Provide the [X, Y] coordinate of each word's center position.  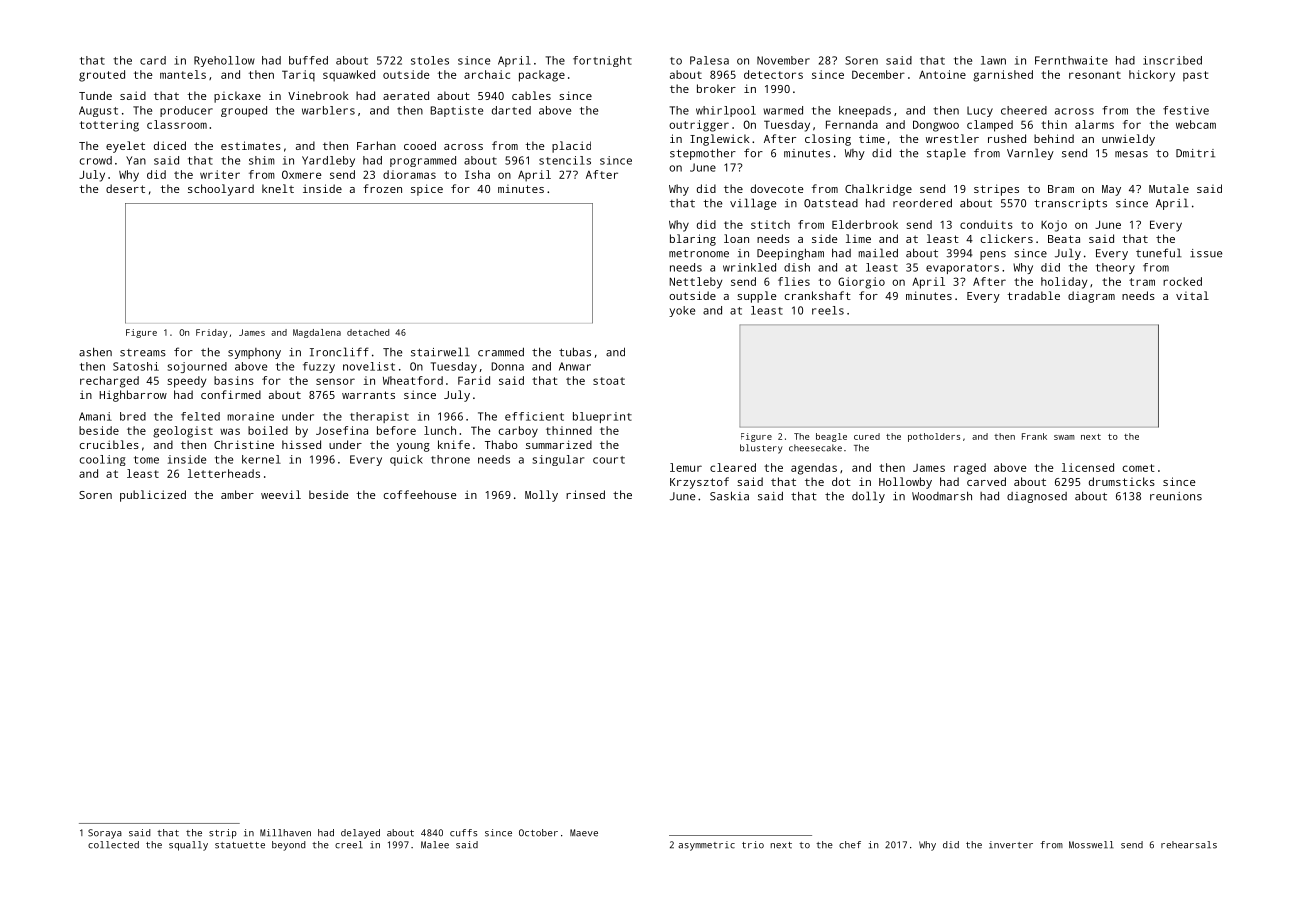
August [98, 111]
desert [125, 188]
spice [427, 190]
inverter [1011, 845]
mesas [1131, 154]
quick [406, 460]
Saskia [729, 496]
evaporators [962, 269]
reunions [1176, 496]
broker [716, 88]
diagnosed [1037, 497]
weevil [281, 494]
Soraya [105, 834]
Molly [541, 496]
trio [753, 845]
